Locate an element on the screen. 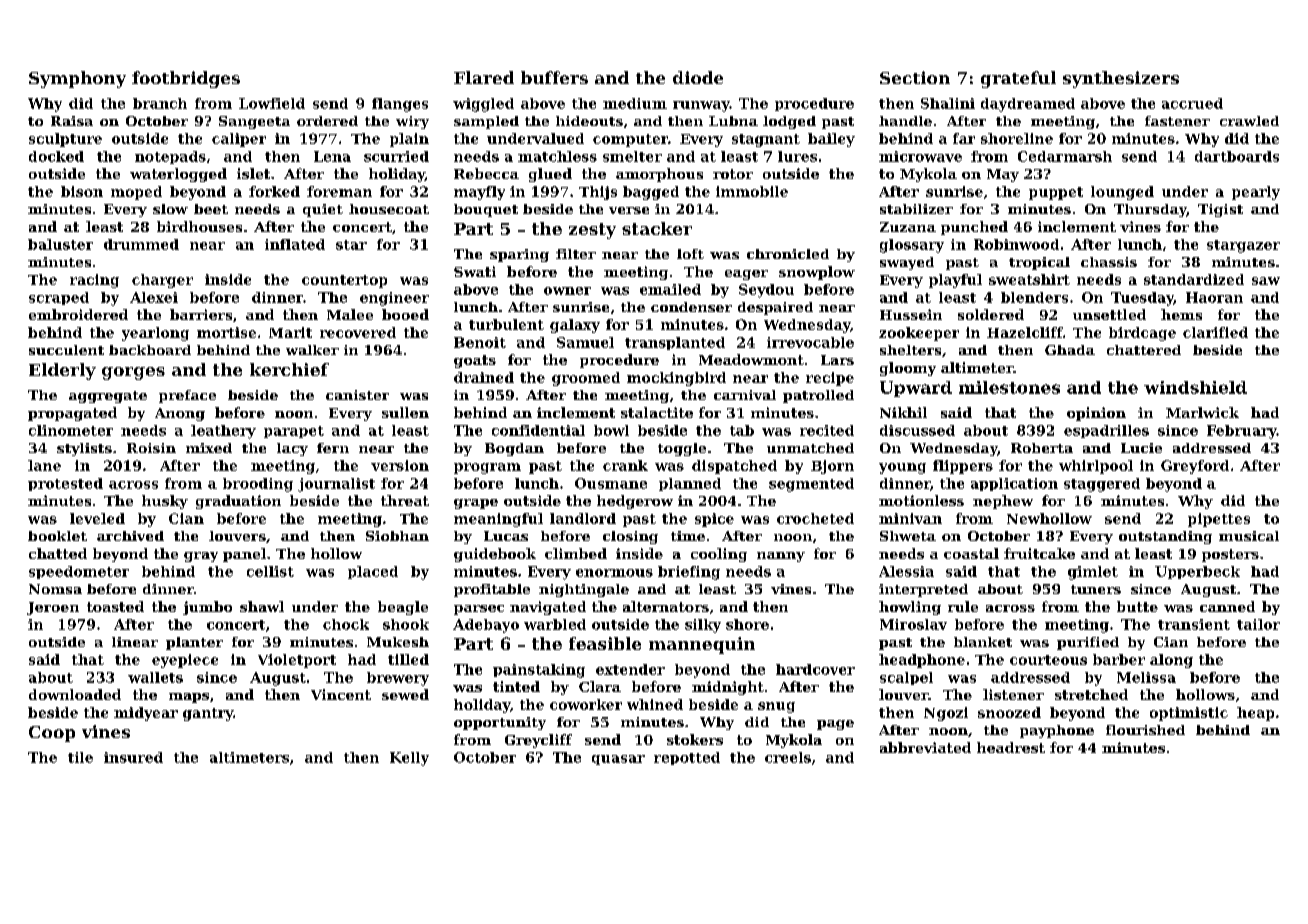 Image resolution: width=1308 pixels, height=924 pixels. carnival is located at coordinates (745, 395).
